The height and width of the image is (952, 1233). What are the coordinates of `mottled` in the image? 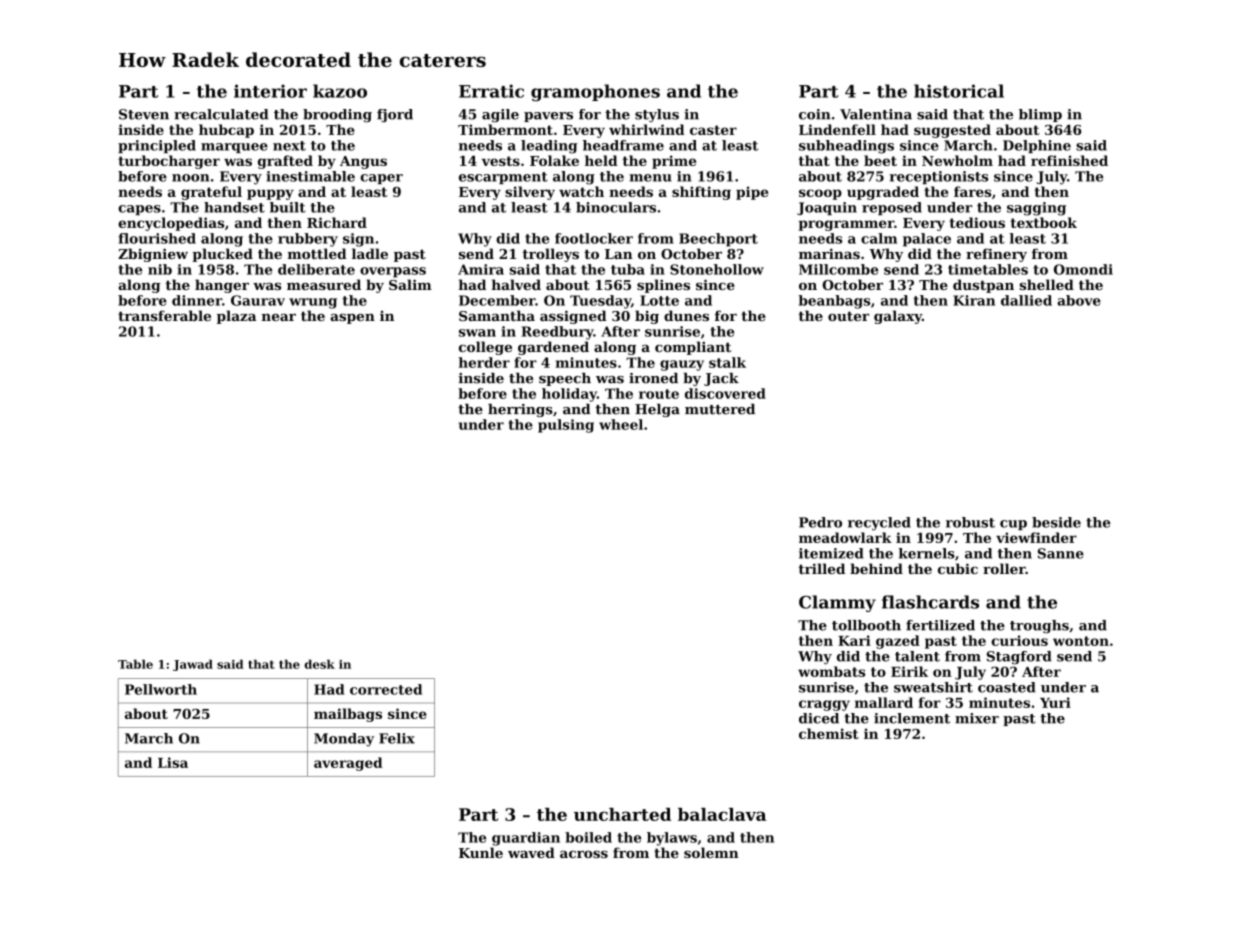 It's located at (317, 253).
